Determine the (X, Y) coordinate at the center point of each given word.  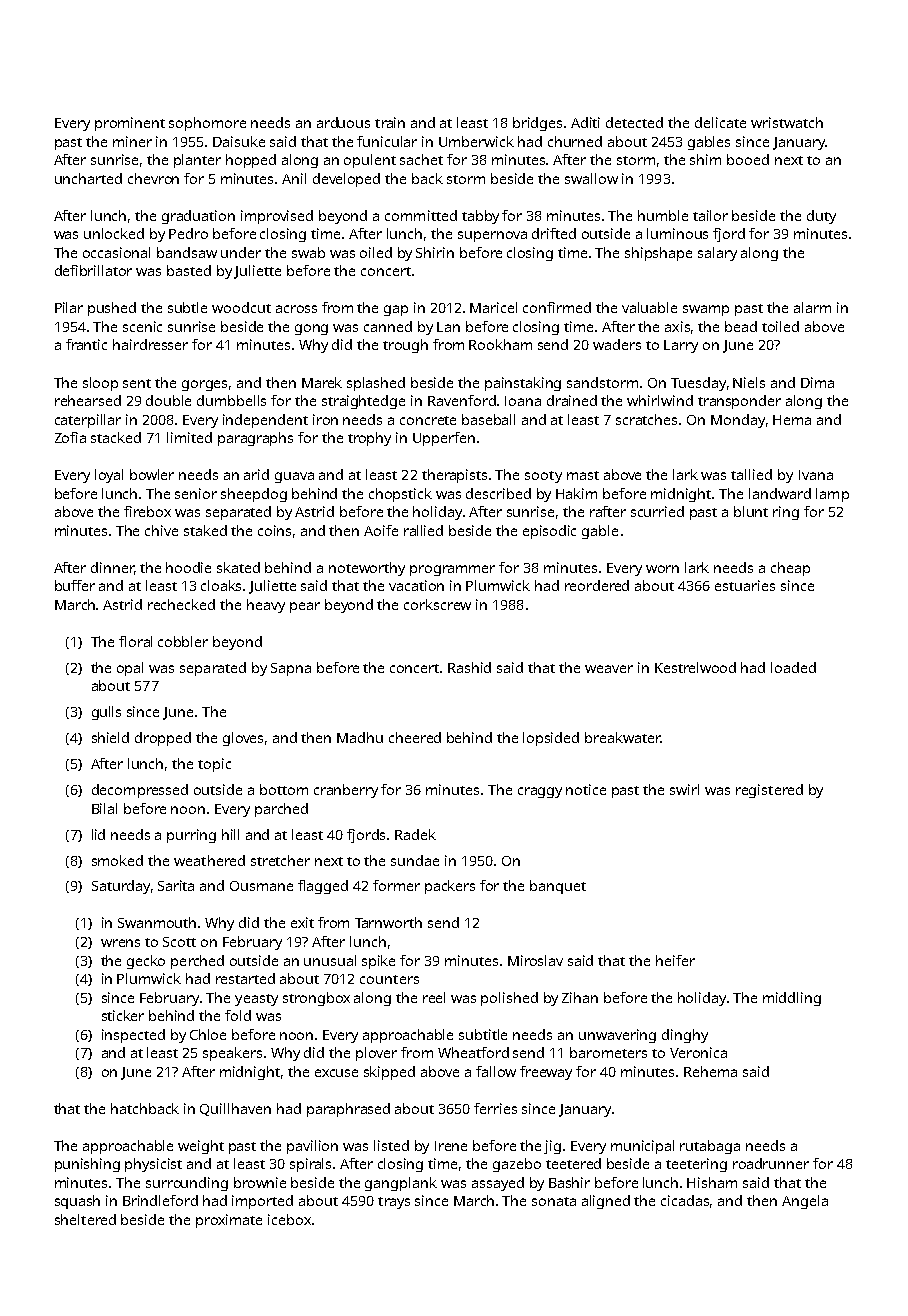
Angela (805, 1202)
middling (792, 999)
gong (311, 329)
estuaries (745, 585)
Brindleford (160, 1200)
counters (389, 979)
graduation (198, 217)
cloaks (222, 585)
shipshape (658, 254)
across (296, 309)
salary (717, 254)
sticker (123, 1015)
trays (394, 1203)
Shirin (435, 252)
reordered (597, 585)
